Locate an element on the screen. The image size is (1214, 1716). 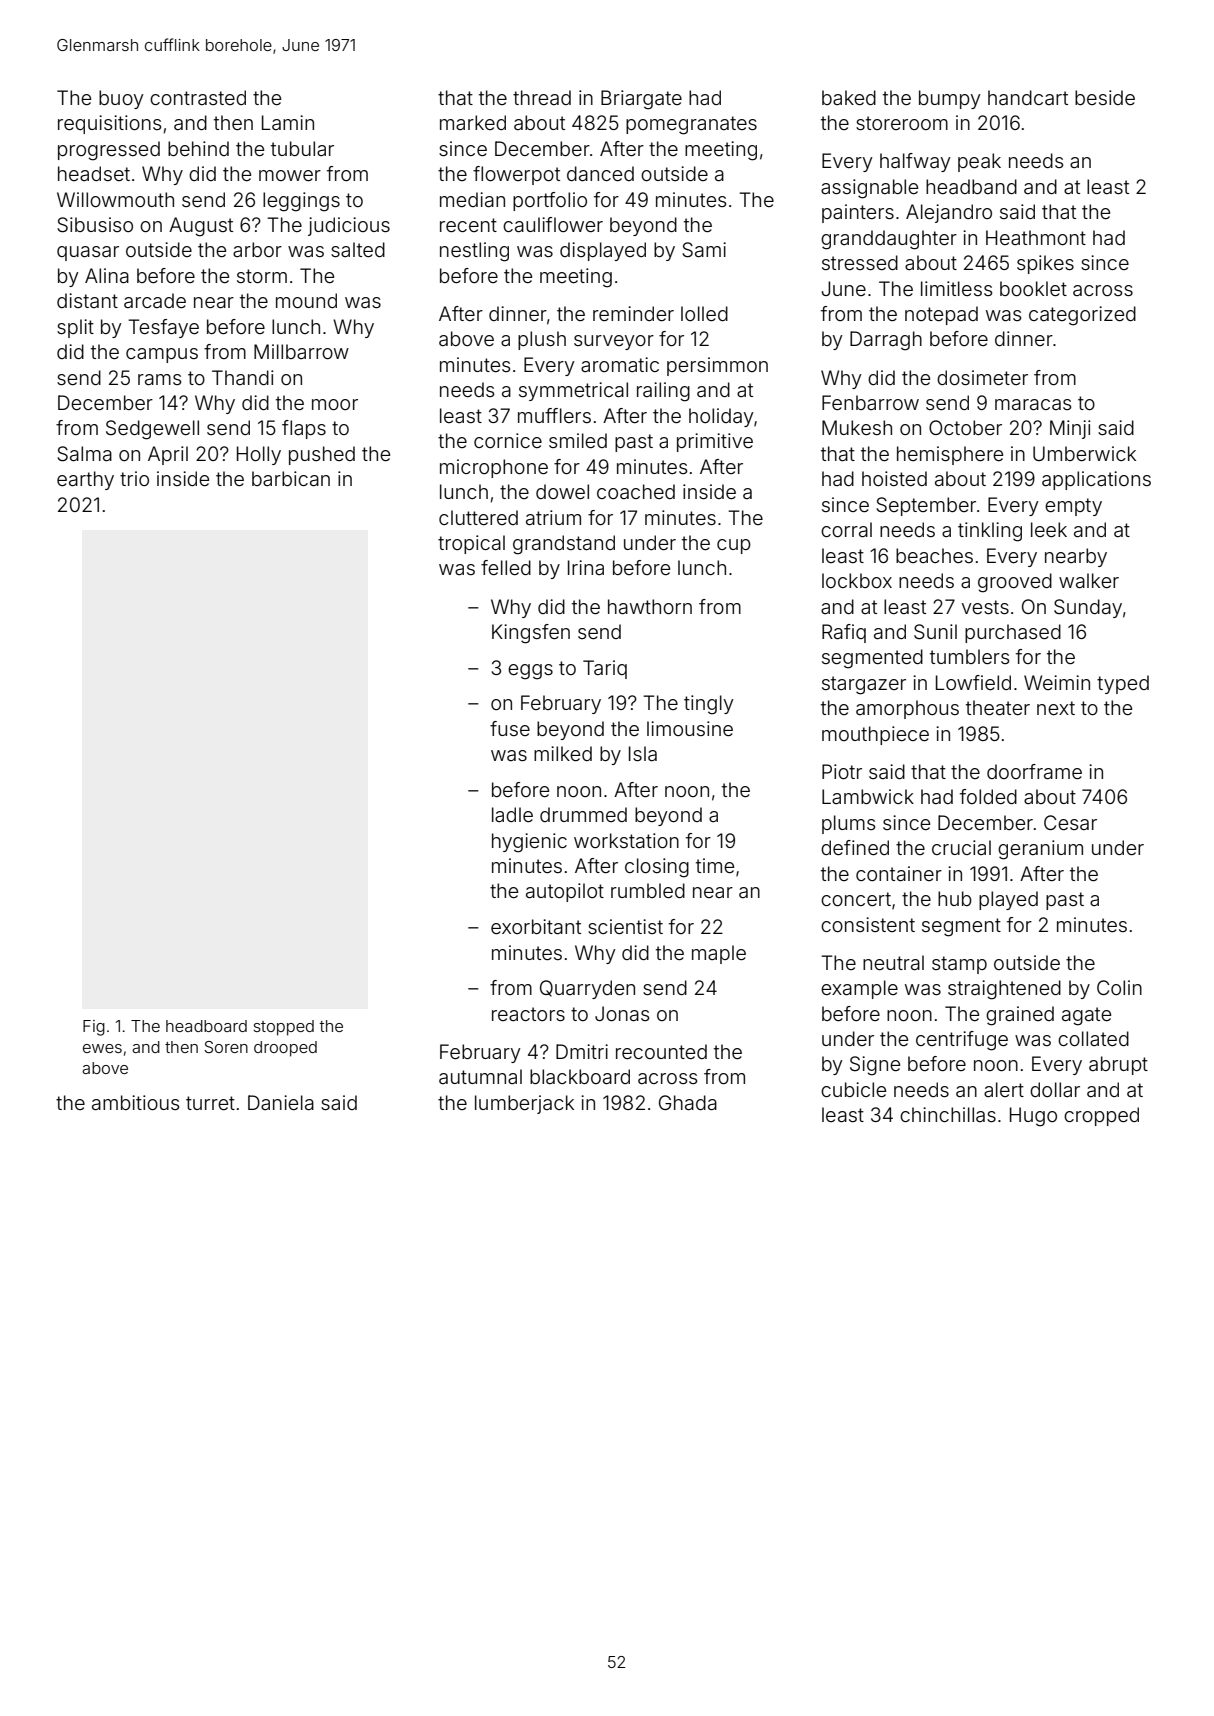
Salma is located at coordinates (84, 454).
